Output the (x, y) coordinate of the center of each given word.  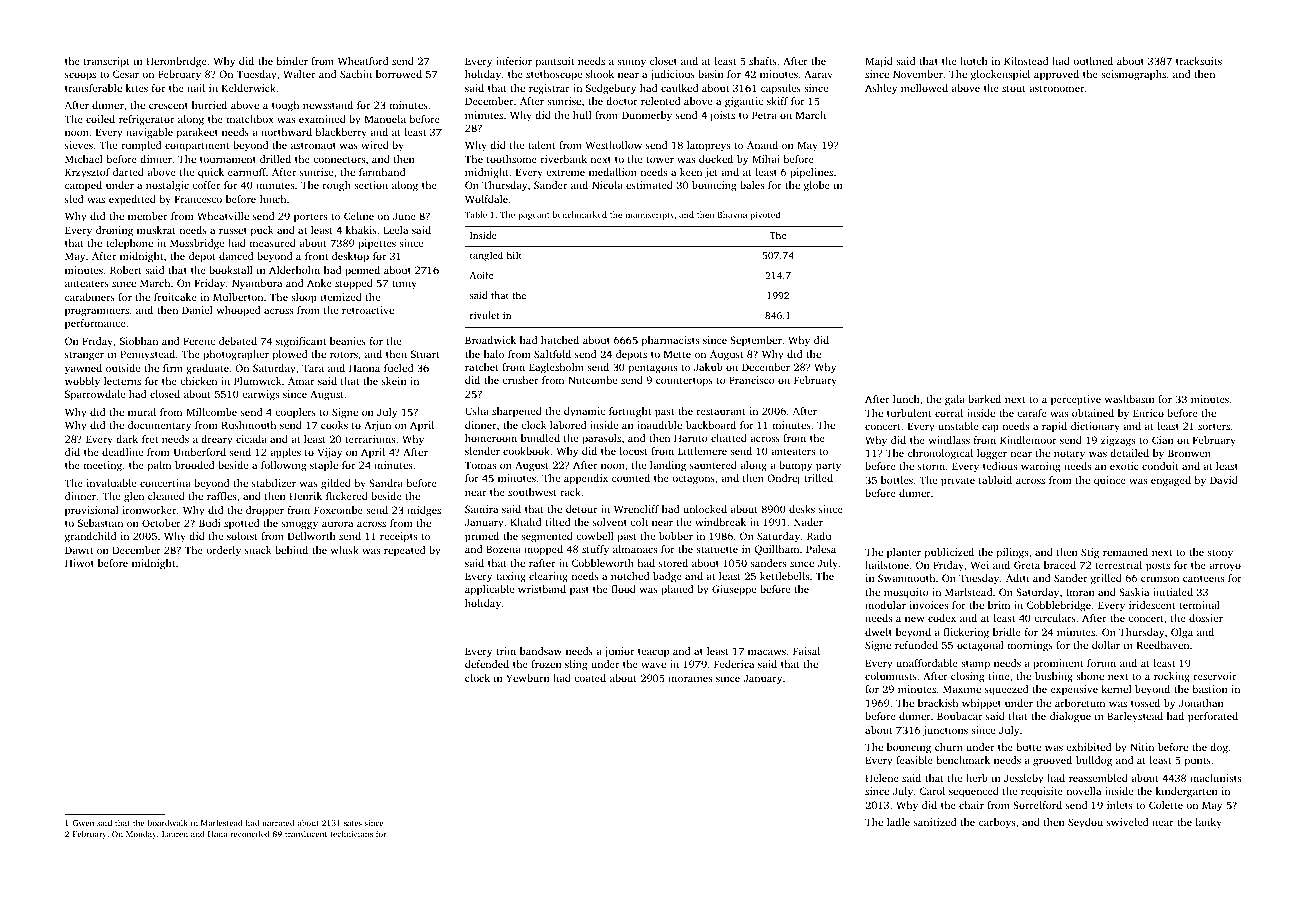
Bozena (503, 549)
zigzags (1118, 441)
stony (1220, 554)
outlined (1093, 61)
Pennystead (147, 355)
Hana (217, 834)
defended (487, 664)
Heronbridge (176, 62)
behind (291, 550)
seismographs (1133, 75)
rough (337, 186)
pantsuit (555, 62)
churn (949, 747)
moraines (690, 678)
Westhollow (614, 145)
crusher (520, 380)
